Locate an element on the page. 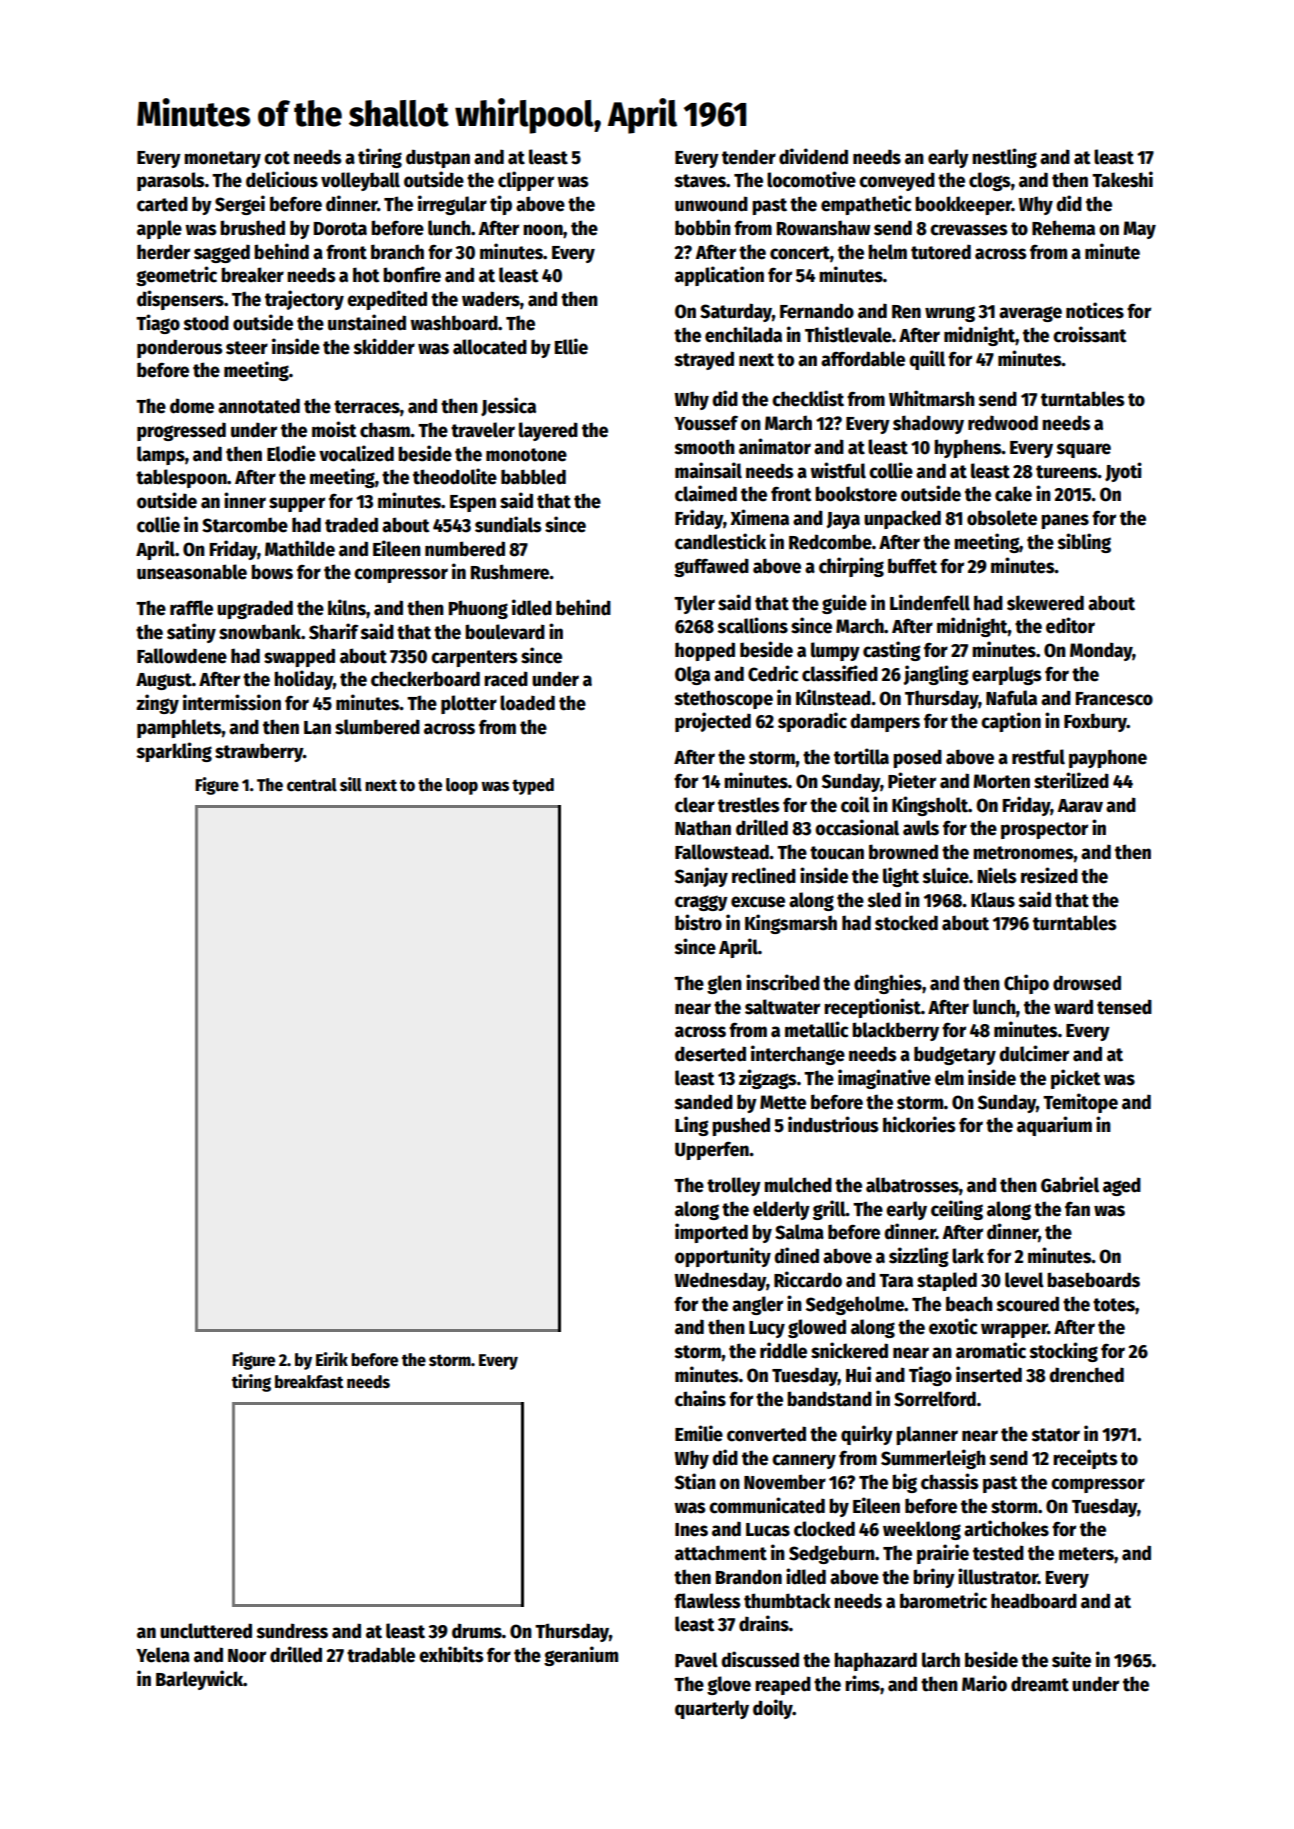  staves is located at coordinates (700, 181).
